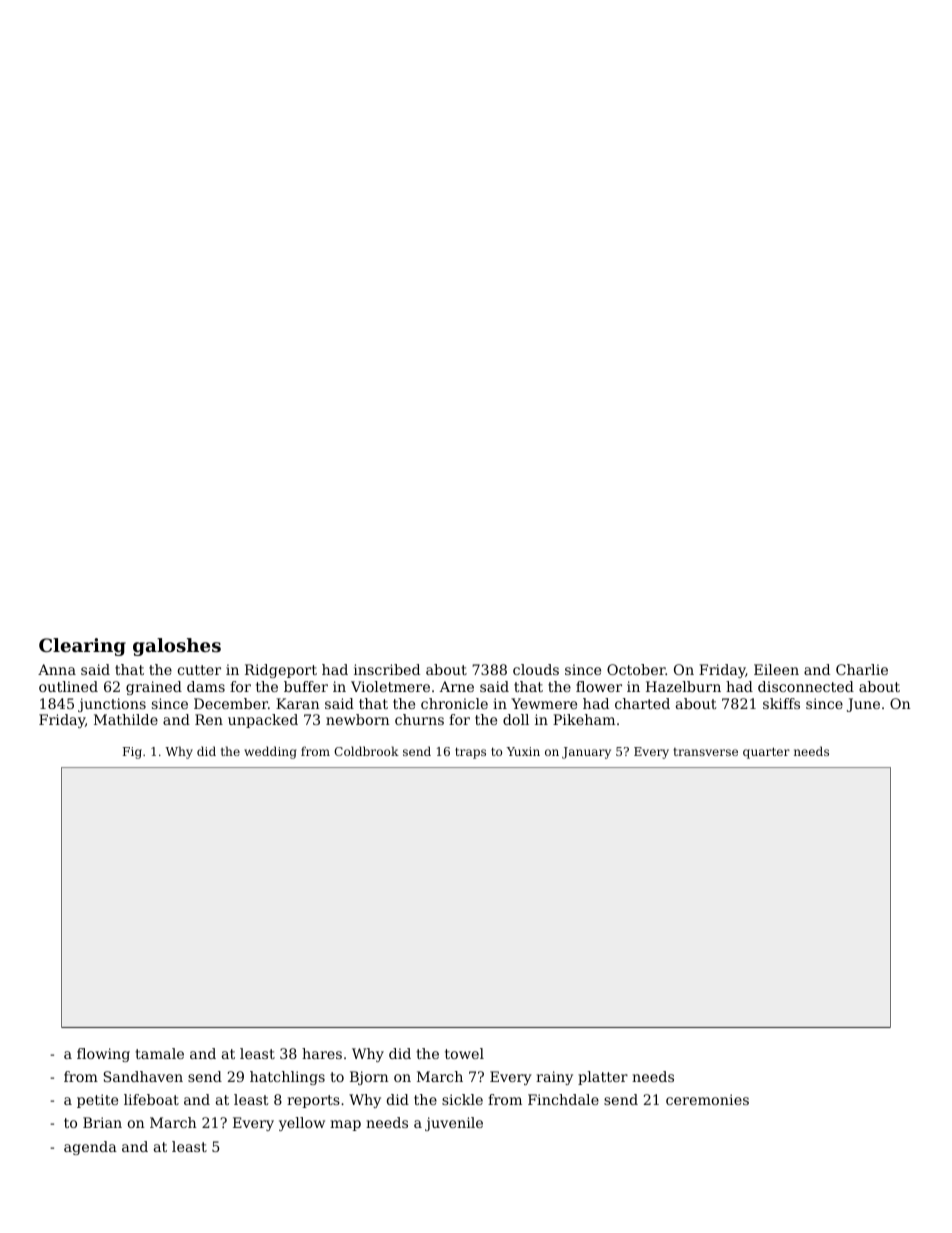  What do you see at coordinates (523, 751) in the screenshot?
I see `Yuxin` at bounding box center [523, 751].
